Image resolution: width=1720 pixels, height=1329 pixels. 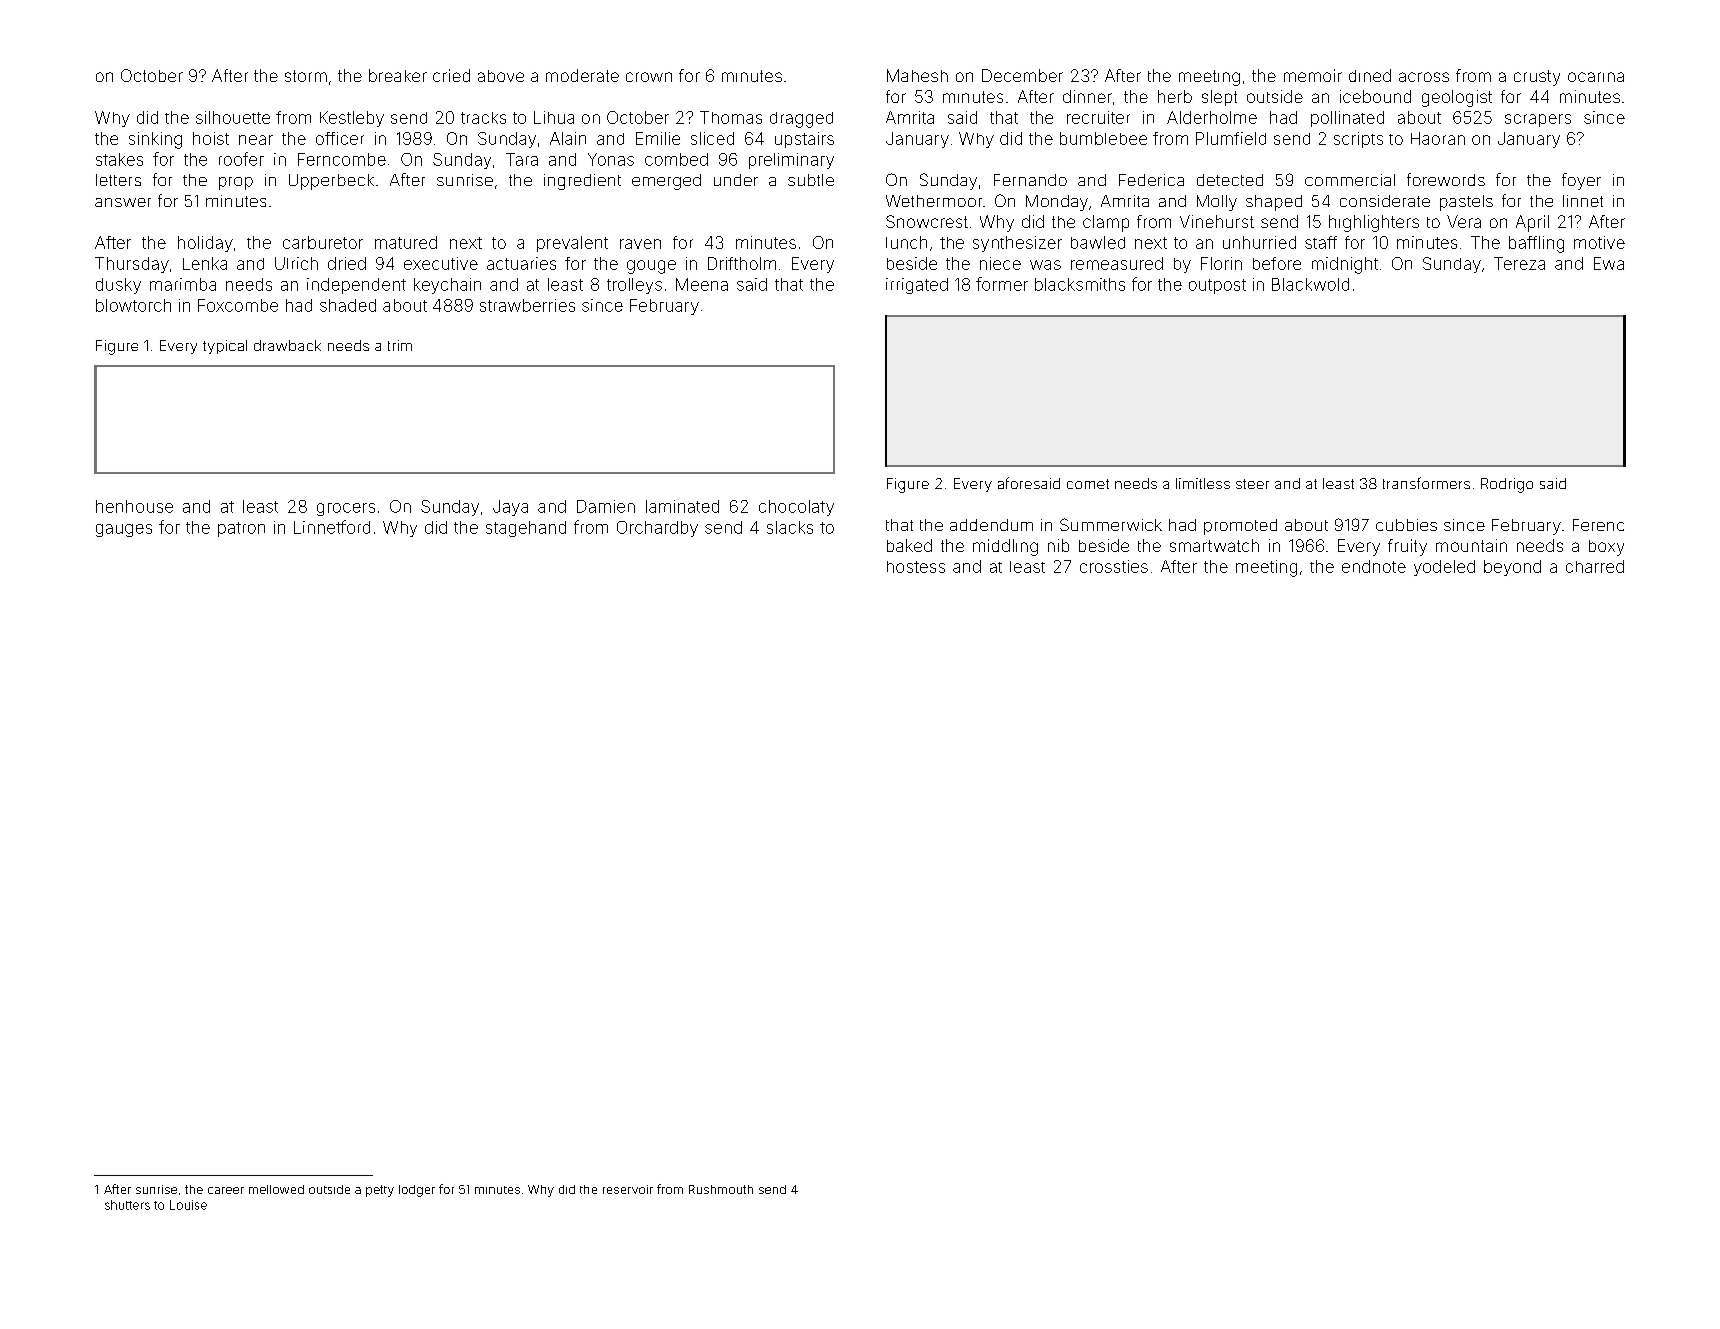 What do you see at coordinates (124, 530) in the page?
I see `gauges` at bounding box center [124, 530].
